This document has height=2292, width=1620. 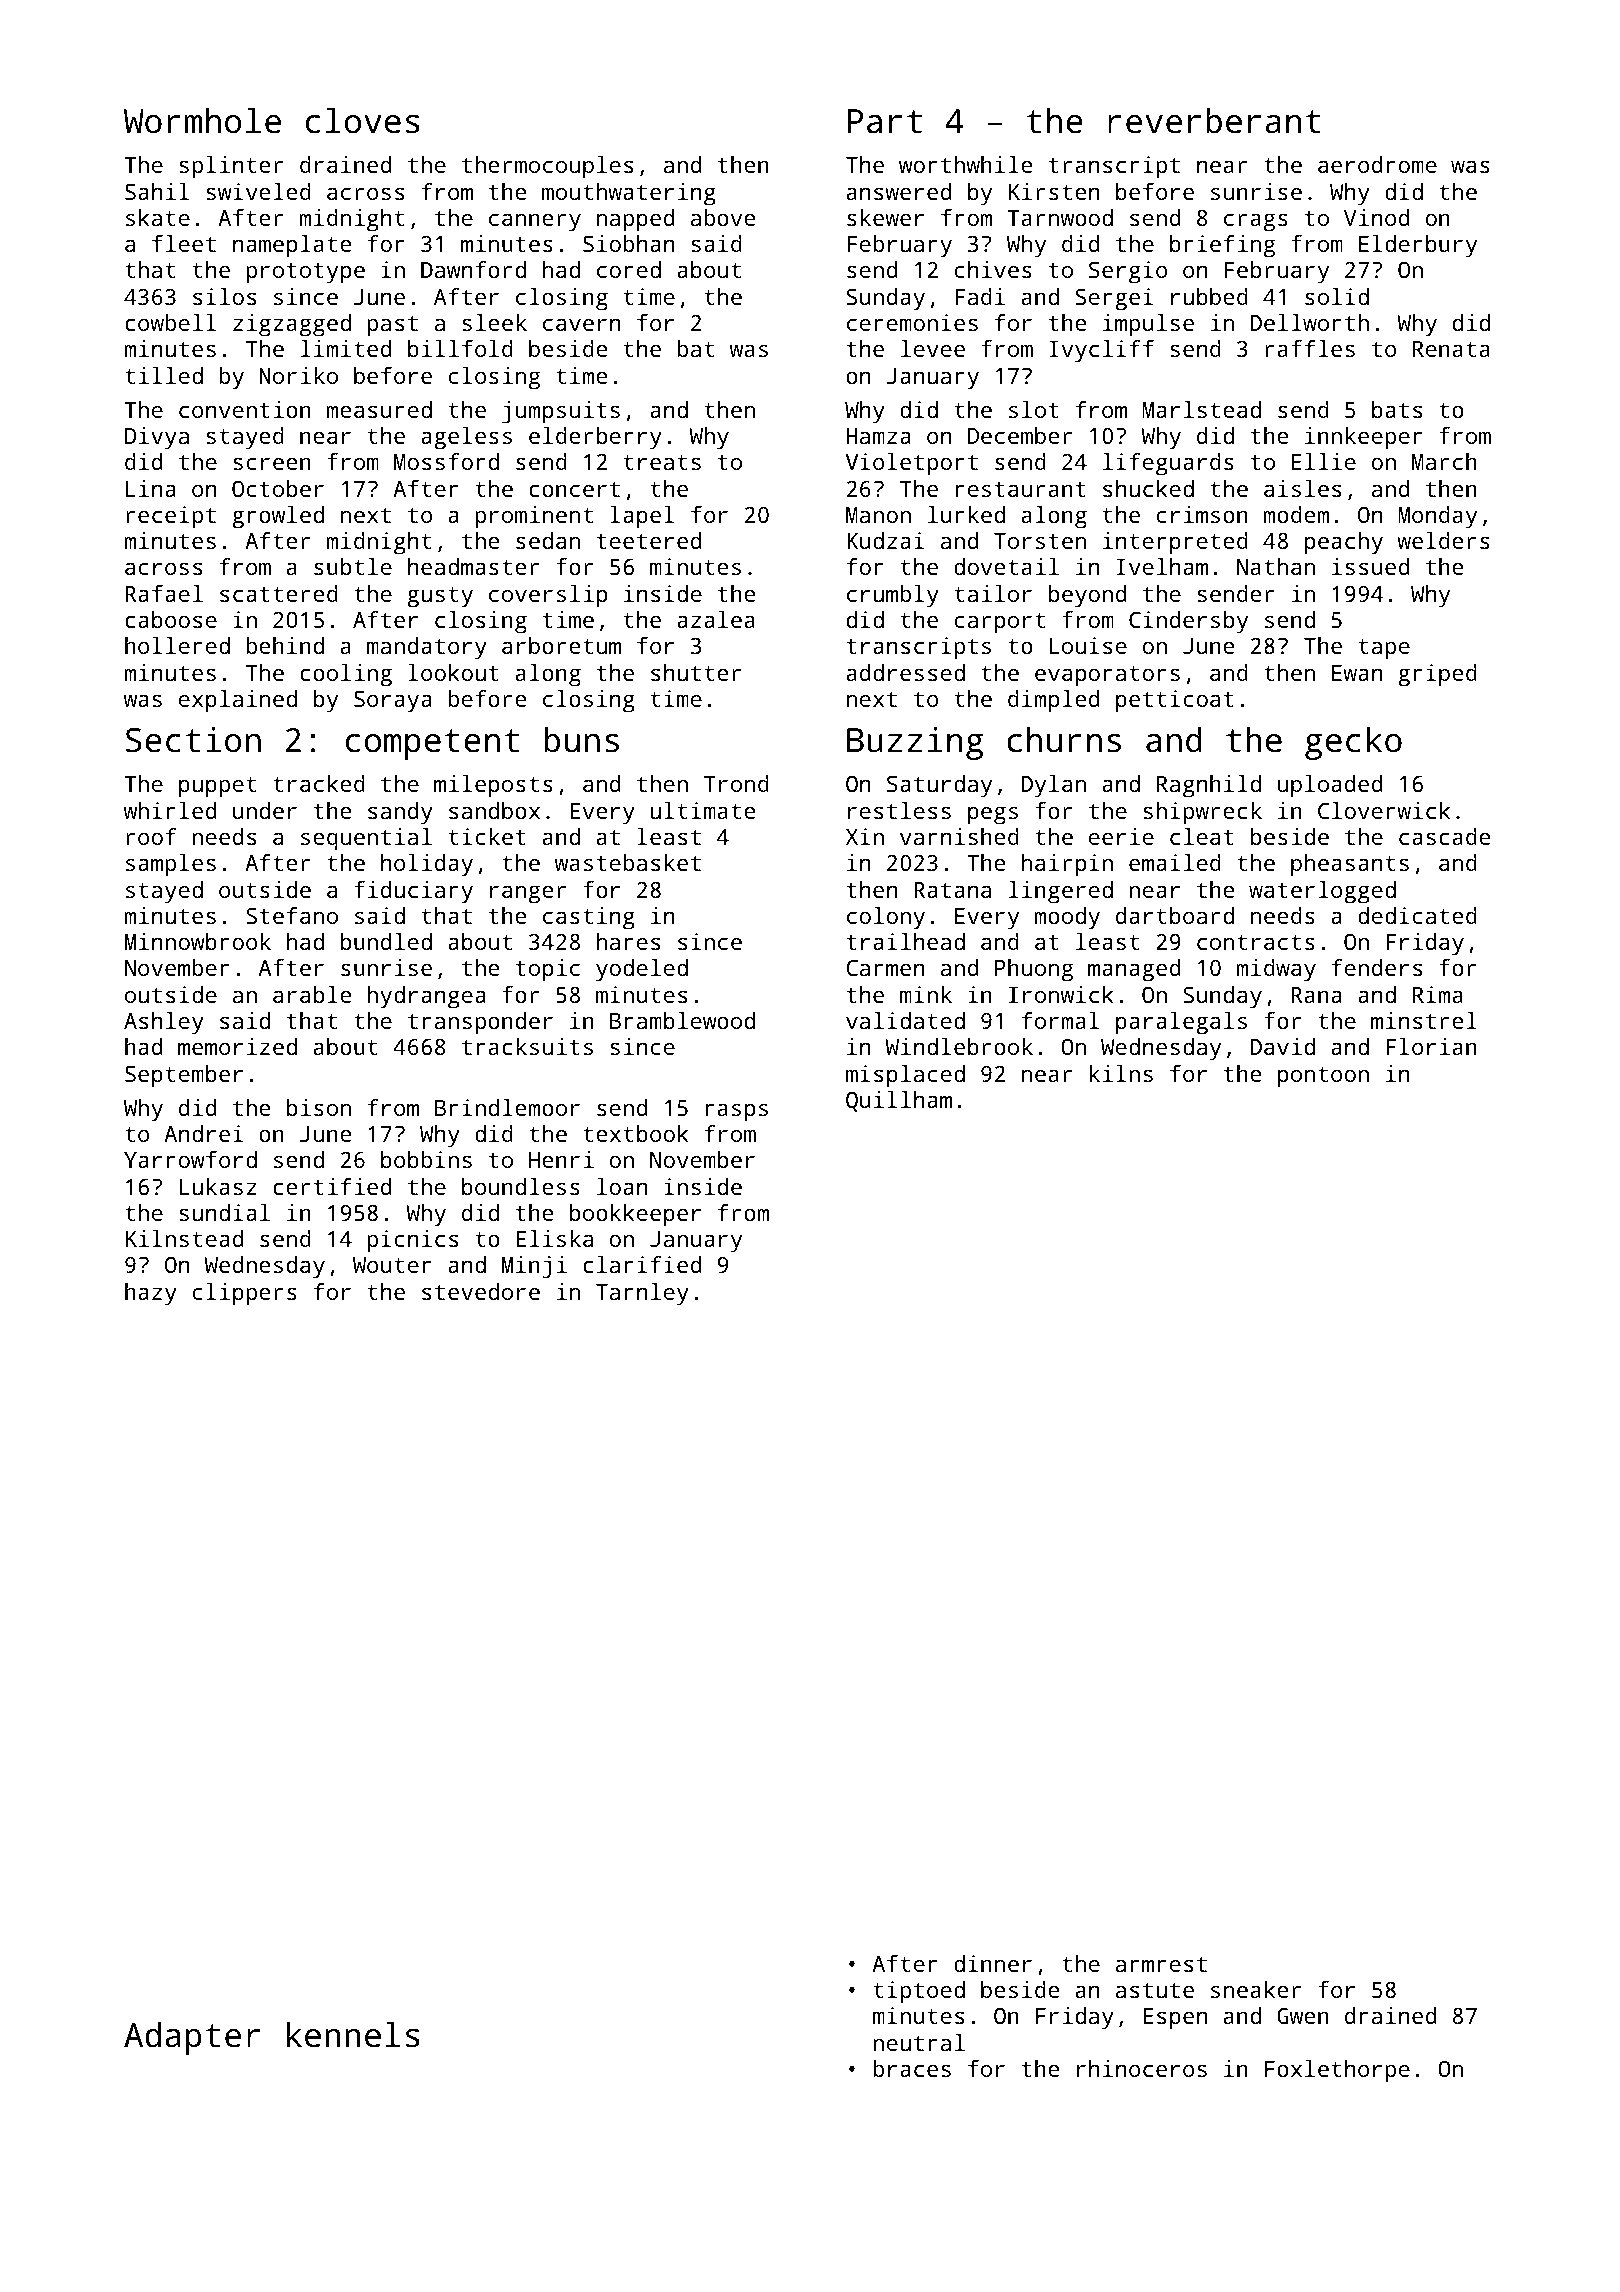 I want to click on Section, so click(x=193, y=740).
